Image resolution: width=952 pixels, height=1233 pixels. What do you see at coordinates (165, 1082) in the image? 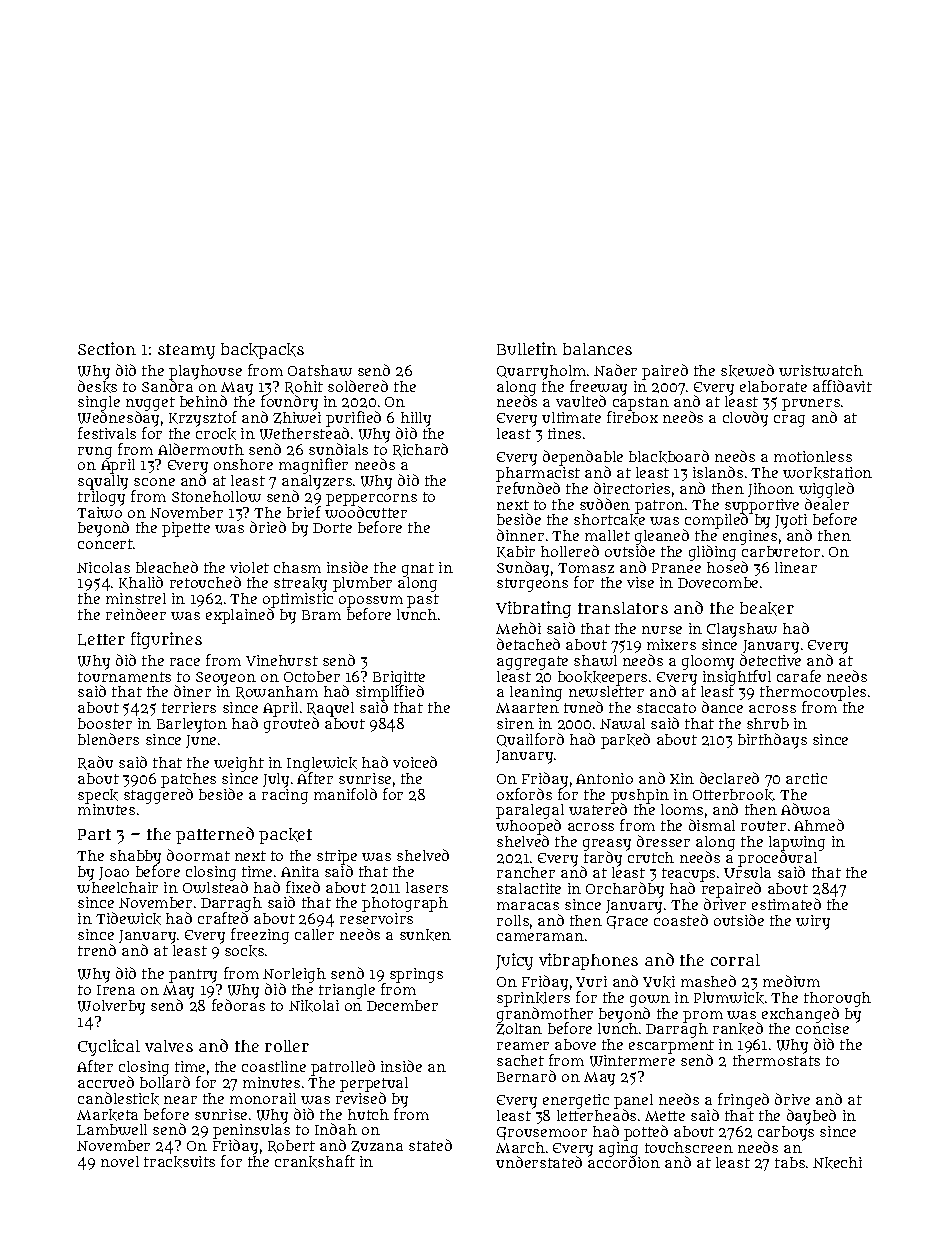
I see `bollard` at bounding box center [165, 1082].
